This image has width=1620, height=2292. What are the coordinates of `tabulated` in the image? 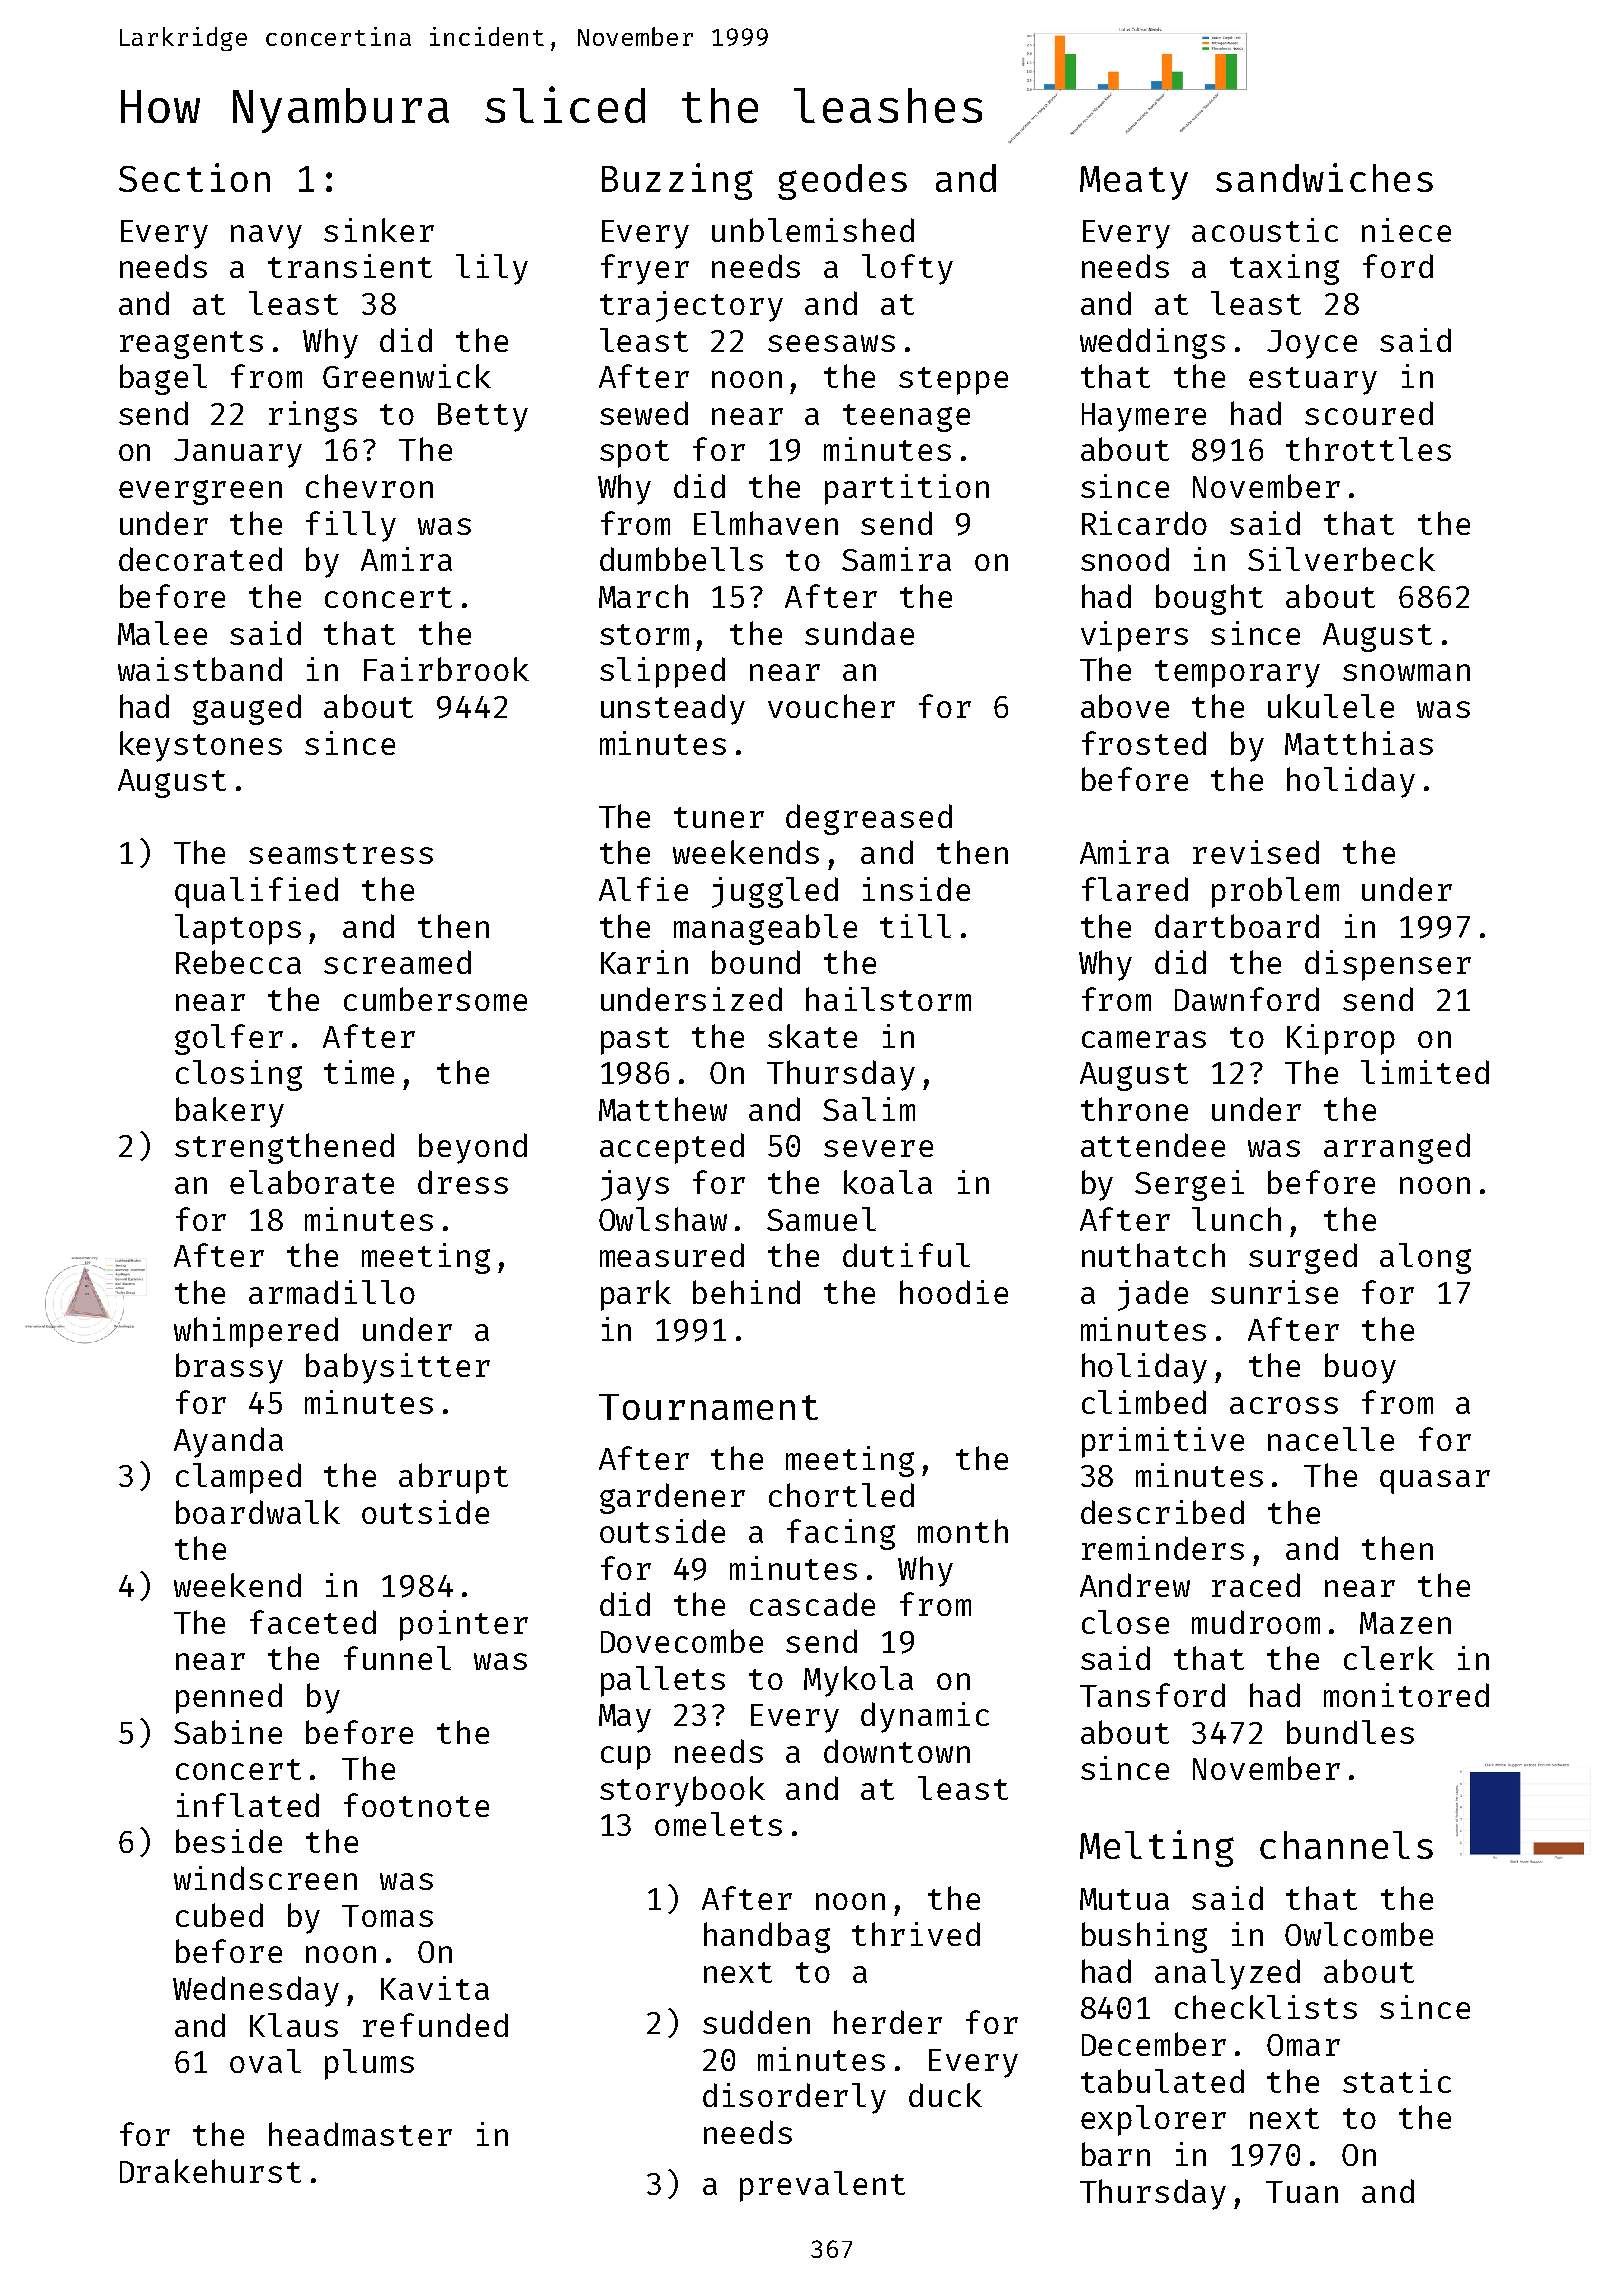 It's located at (1162, 2081).
